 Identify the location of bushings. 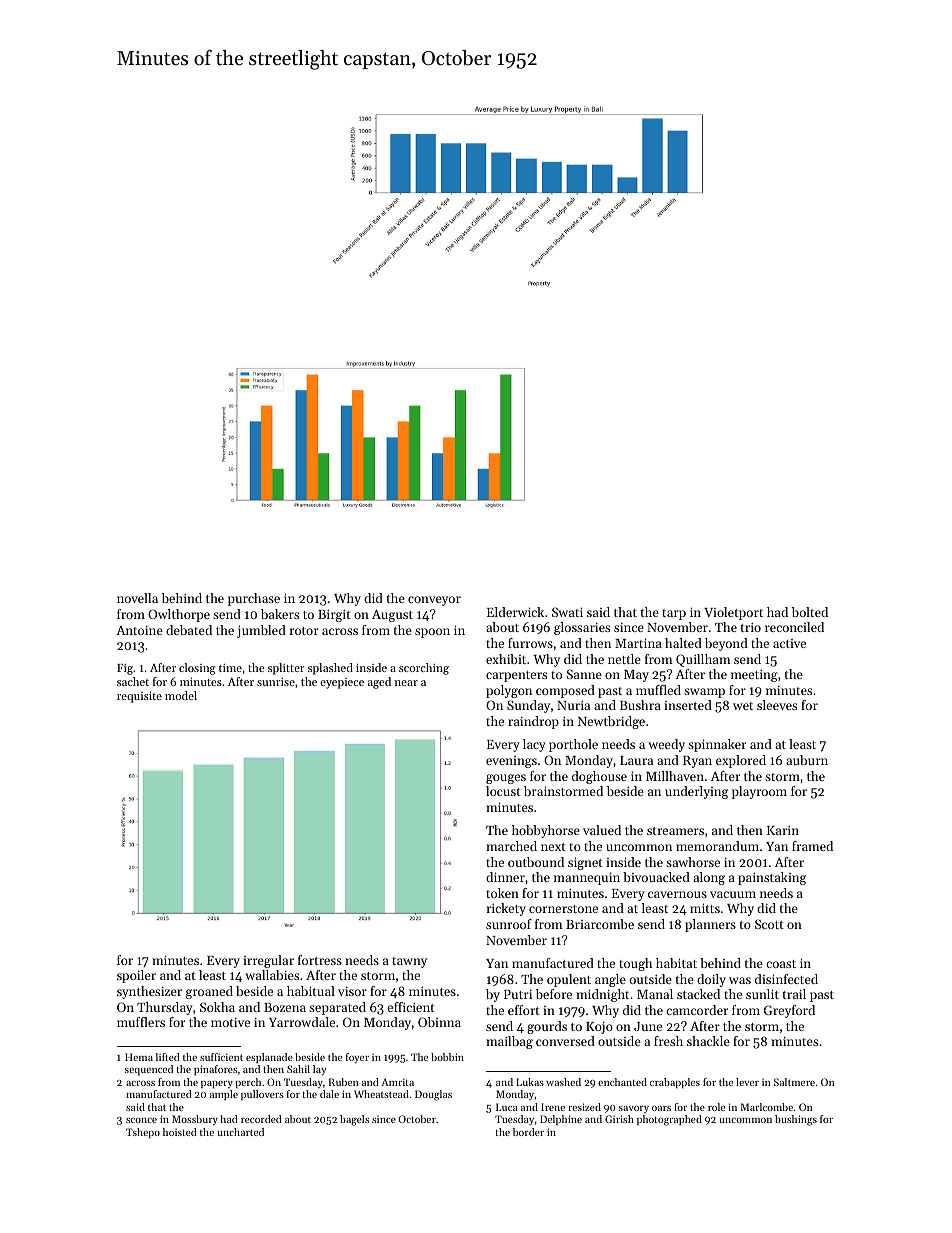
(796, 1120).
